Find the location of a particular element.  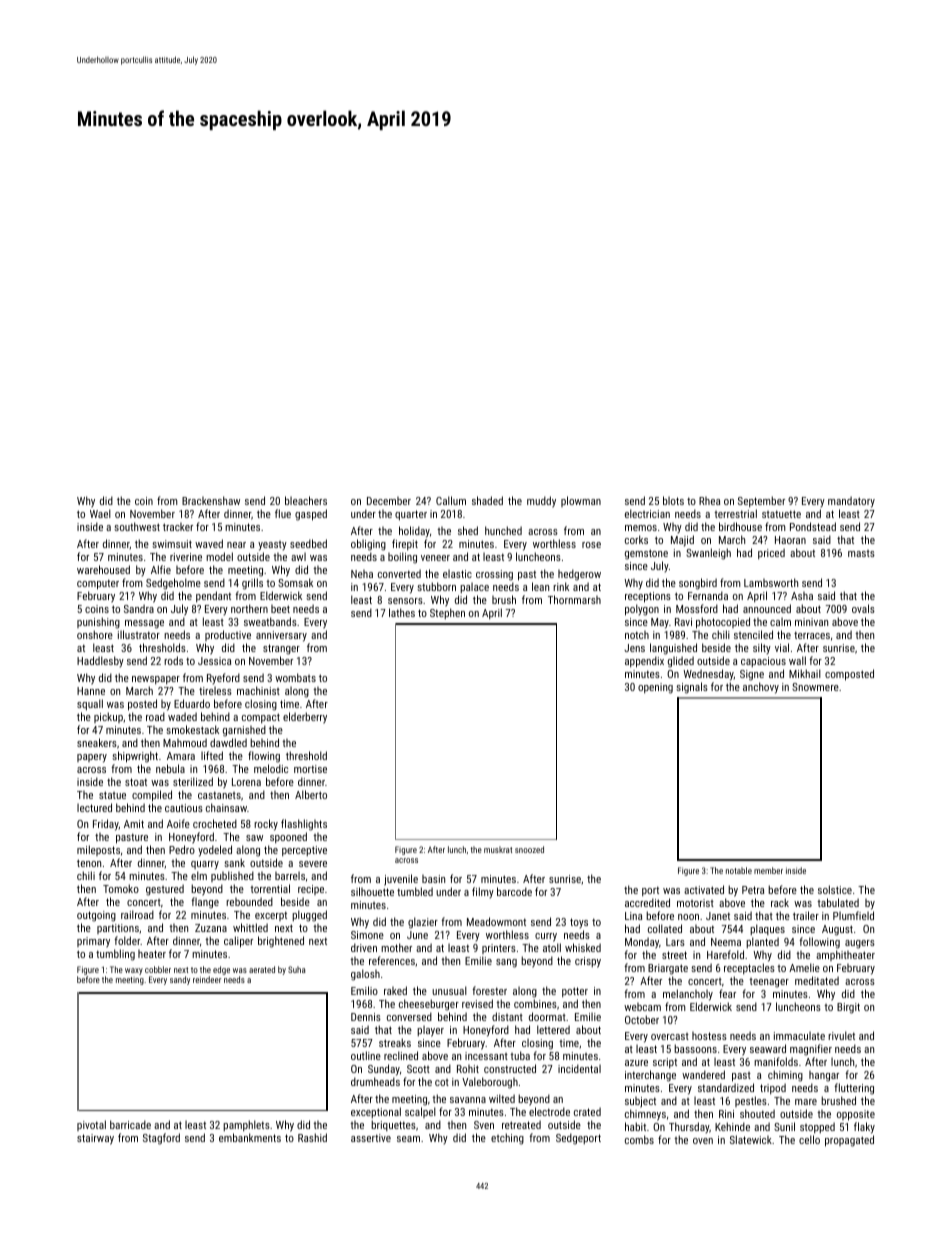

embankments is located at coordinates (250, 1137).
